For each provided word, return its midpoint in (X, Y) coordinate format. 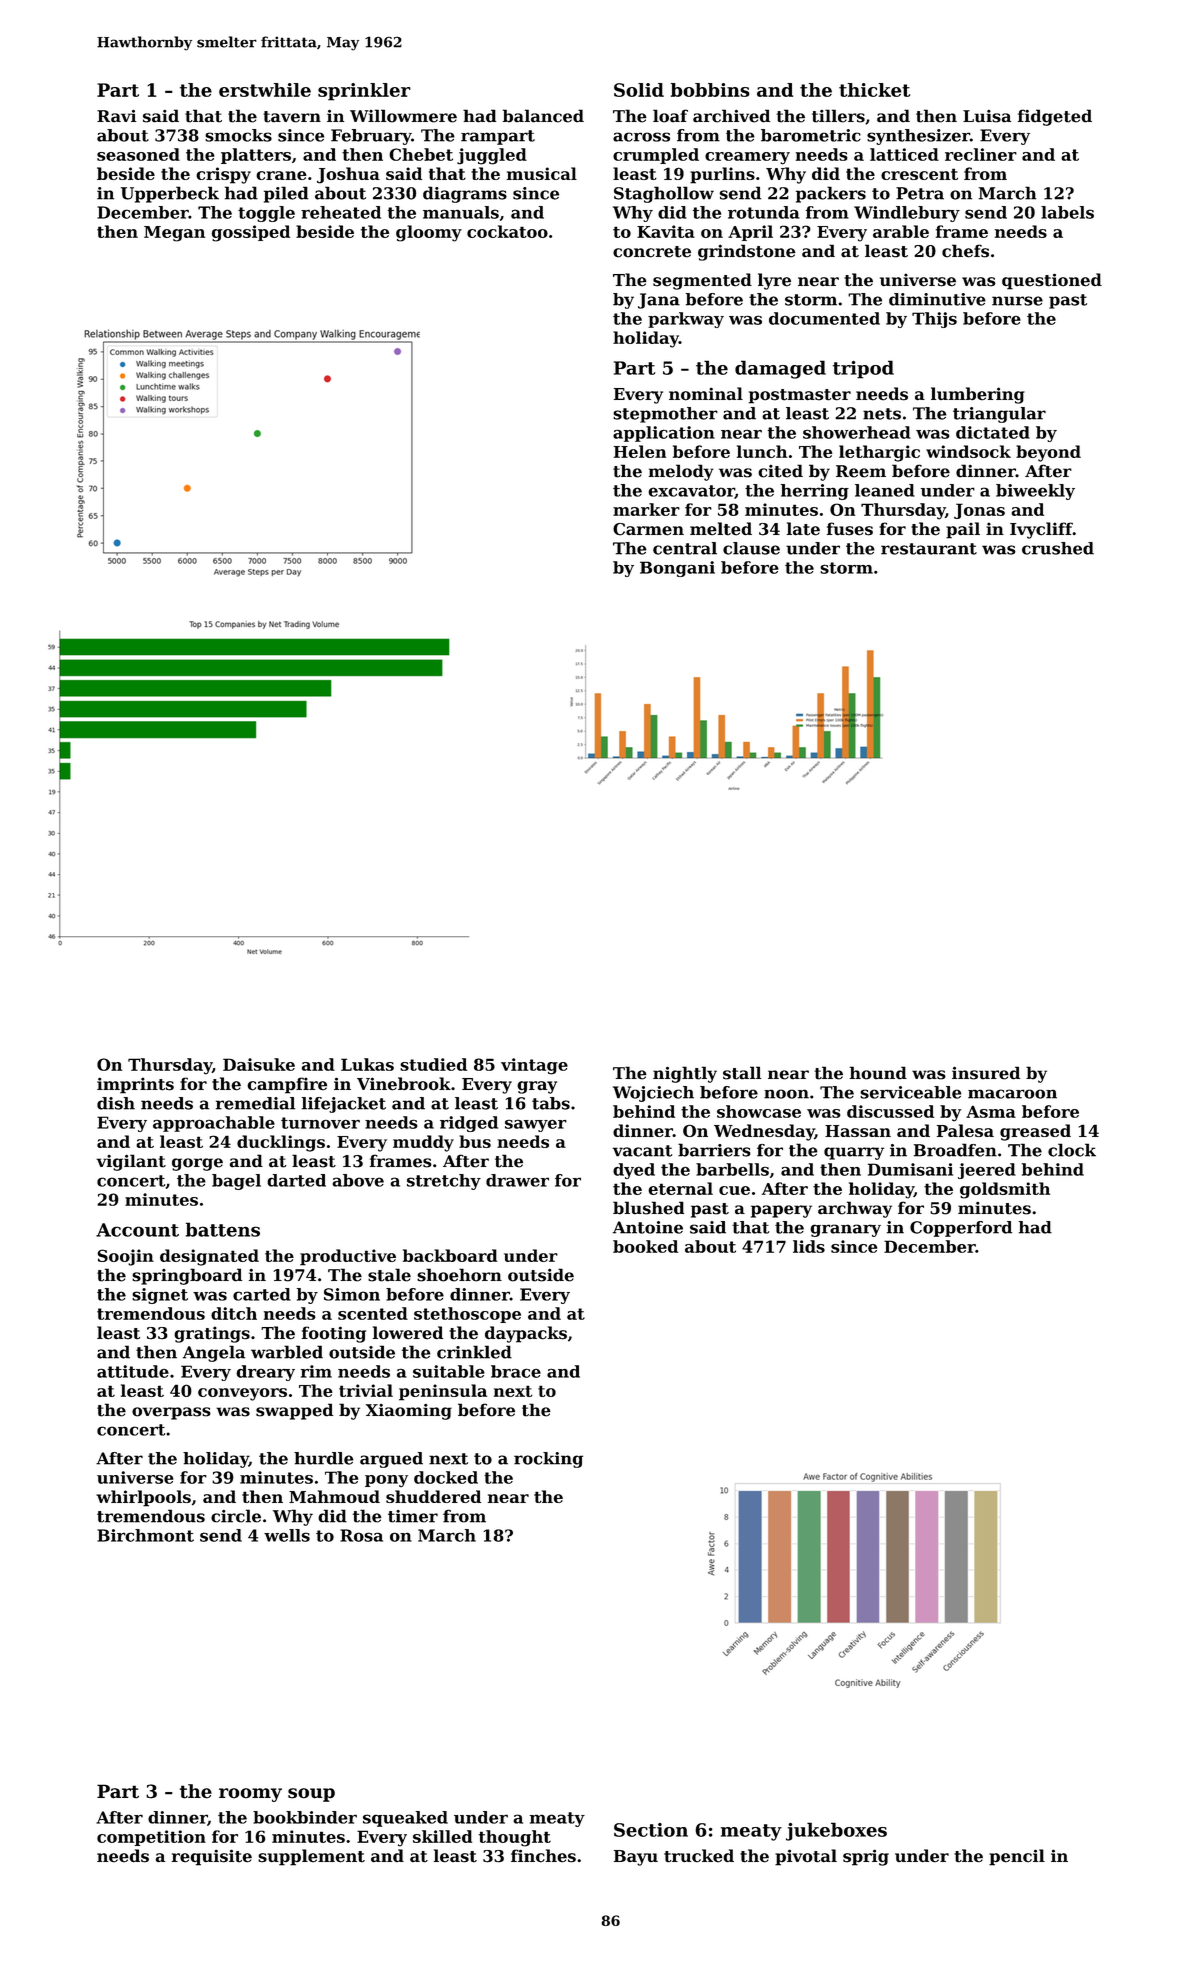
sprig (866, 1857)
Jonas (979, 511)
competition (151, 1838)
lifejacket (344, 1105)
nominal (706, 394)
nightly (685, 1074)
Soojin (125, 1257)
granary (845, 1230)
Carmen (648, 529)
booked (645, 1246)
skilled (442, 1836)
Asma (991, 1111)
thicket (874, 90)
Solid (639, 90)
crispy (223, 175)
